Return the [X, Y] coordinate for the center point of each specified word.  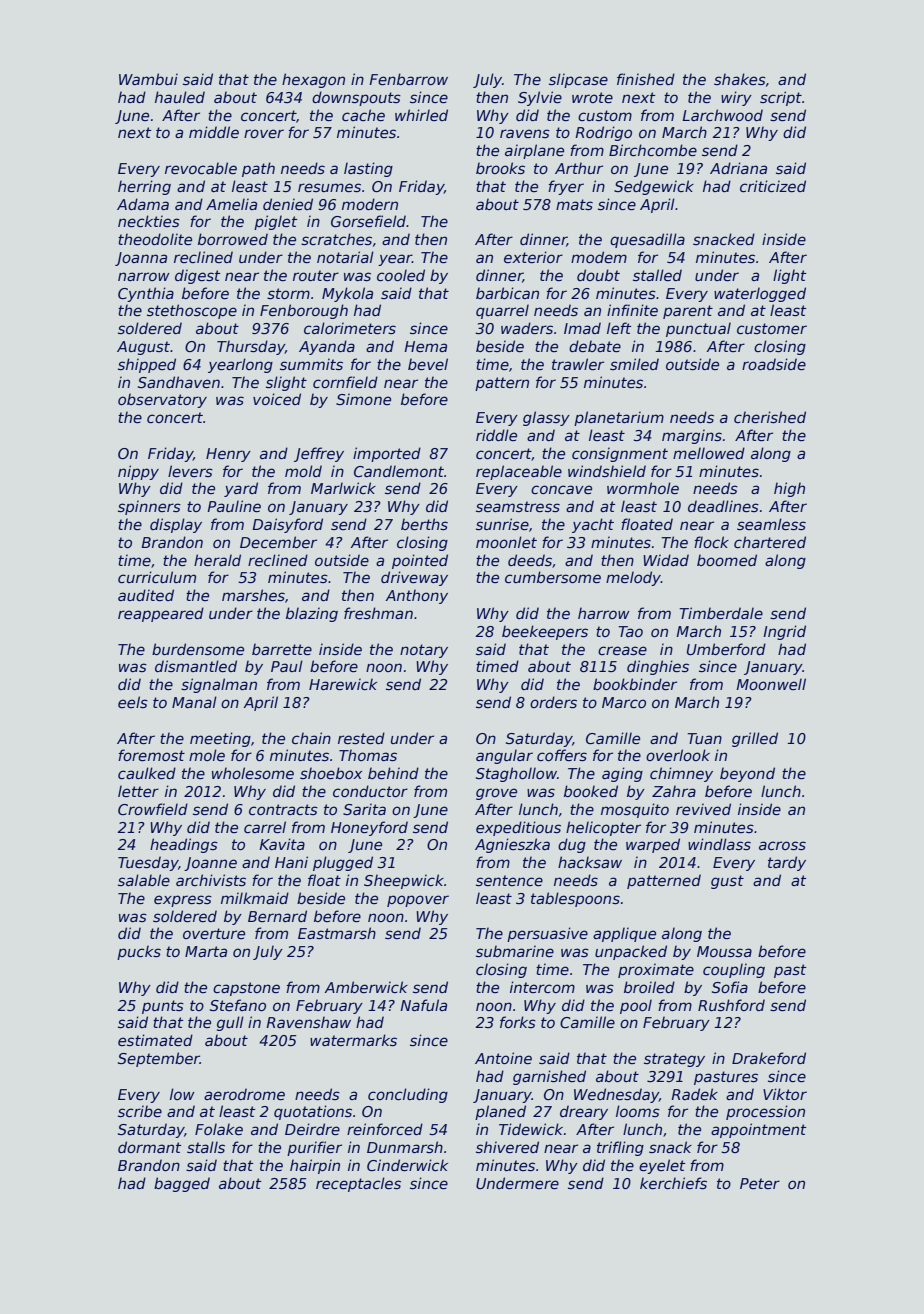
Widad [666, 560]
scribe [140, 1111]
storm [288, 293]
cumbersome [553, 577]
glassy [546, 418]
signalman [219, 685]
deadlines [723, 506]
